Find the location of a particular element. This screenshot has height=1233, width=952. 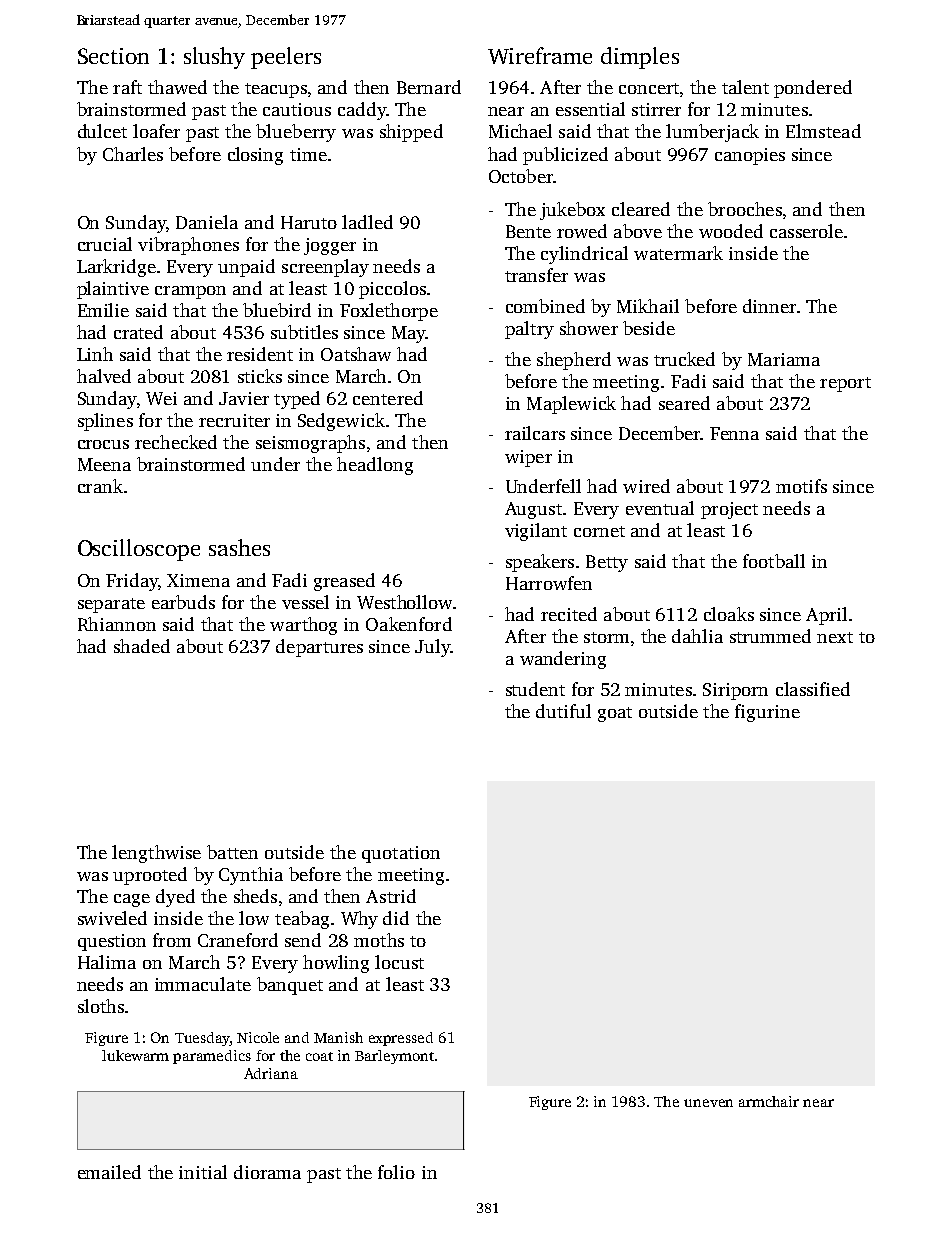

piccolos is located at coordinates (392, 290).
